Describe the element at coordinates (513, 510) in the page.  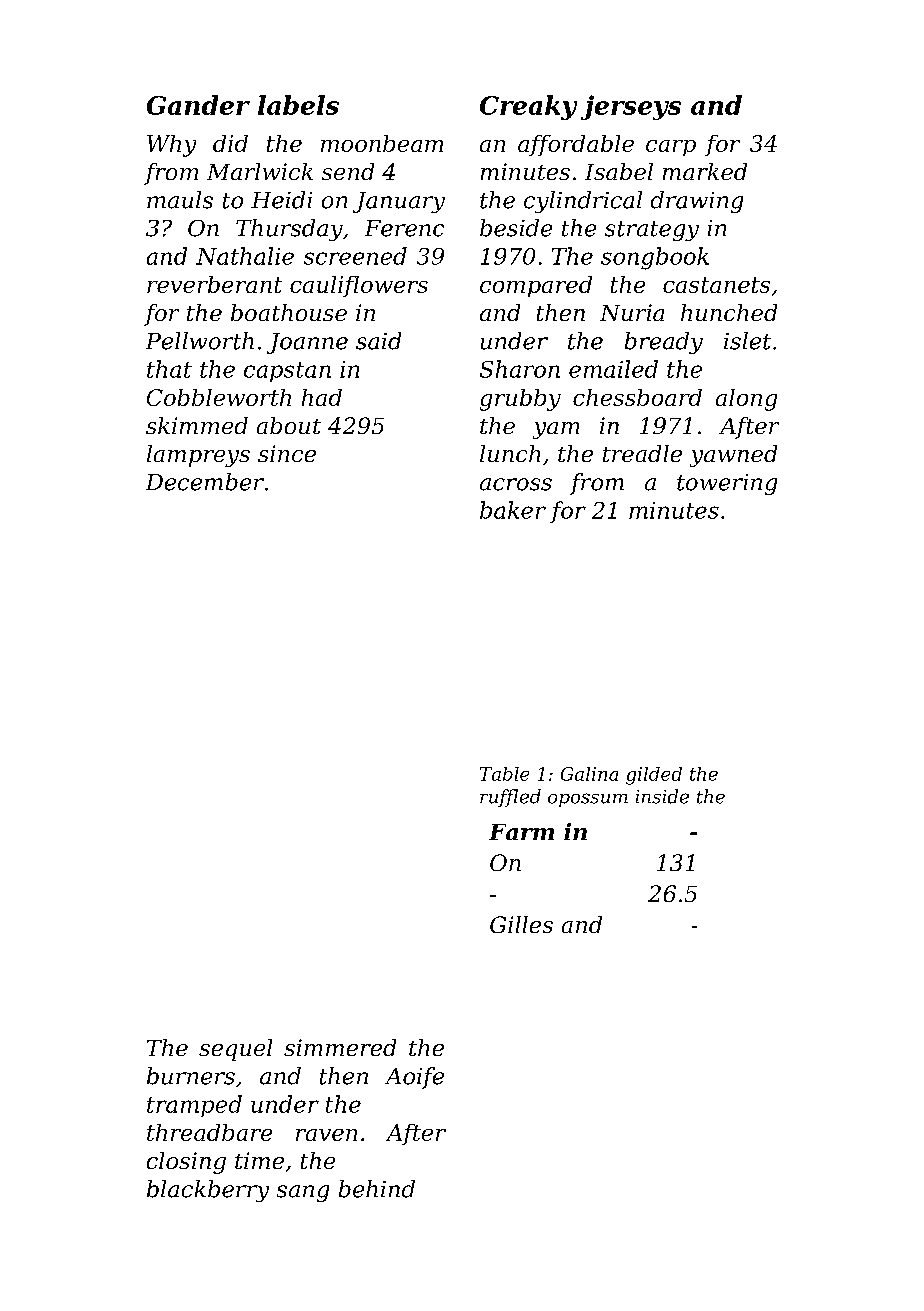
I see `baker` at that location.
